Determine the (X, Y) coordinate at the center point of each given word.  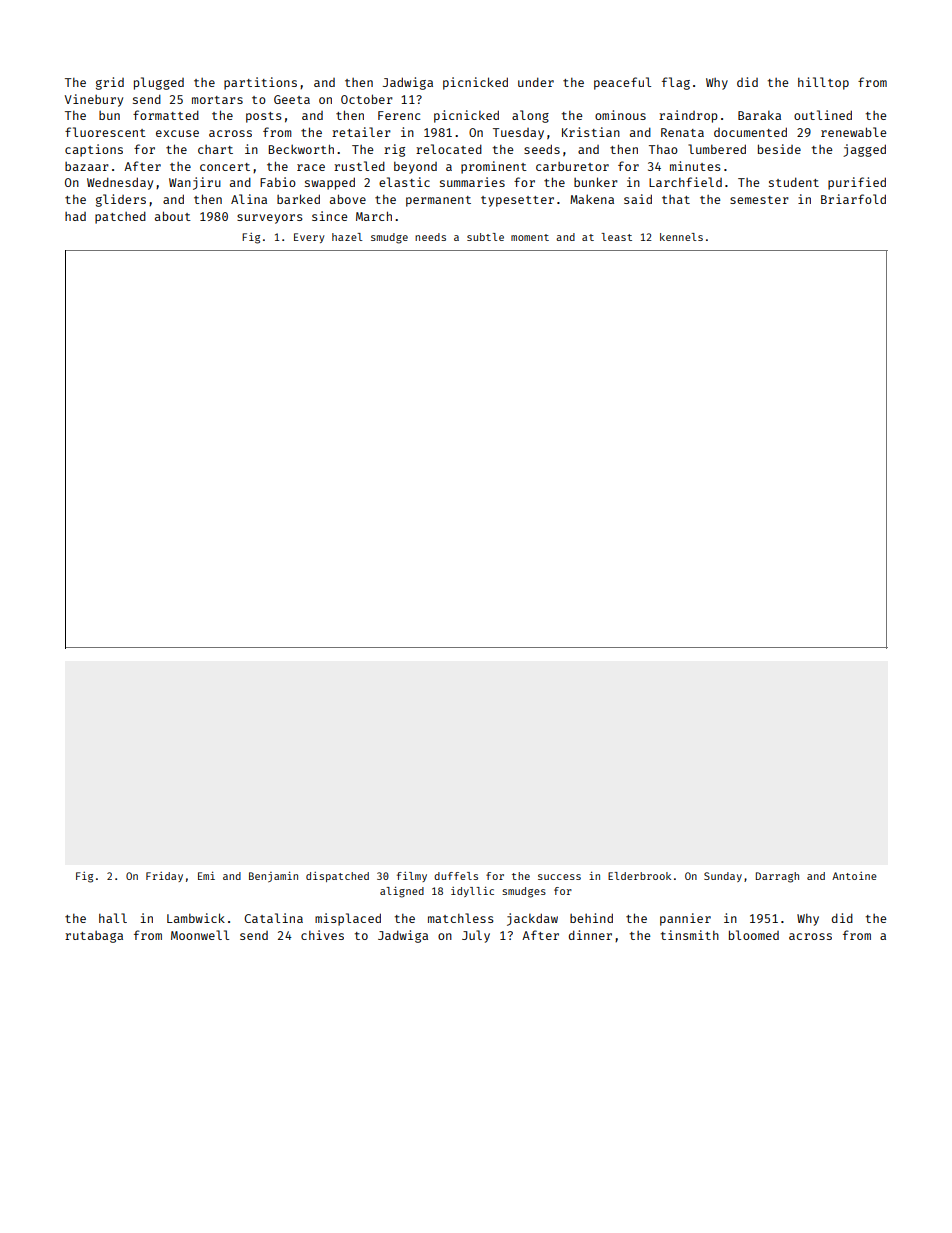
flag (676, 83)
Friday (164, 877)
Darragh (777, 877)
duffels (456, 876)
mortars (217, 100)
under (536, 82)
